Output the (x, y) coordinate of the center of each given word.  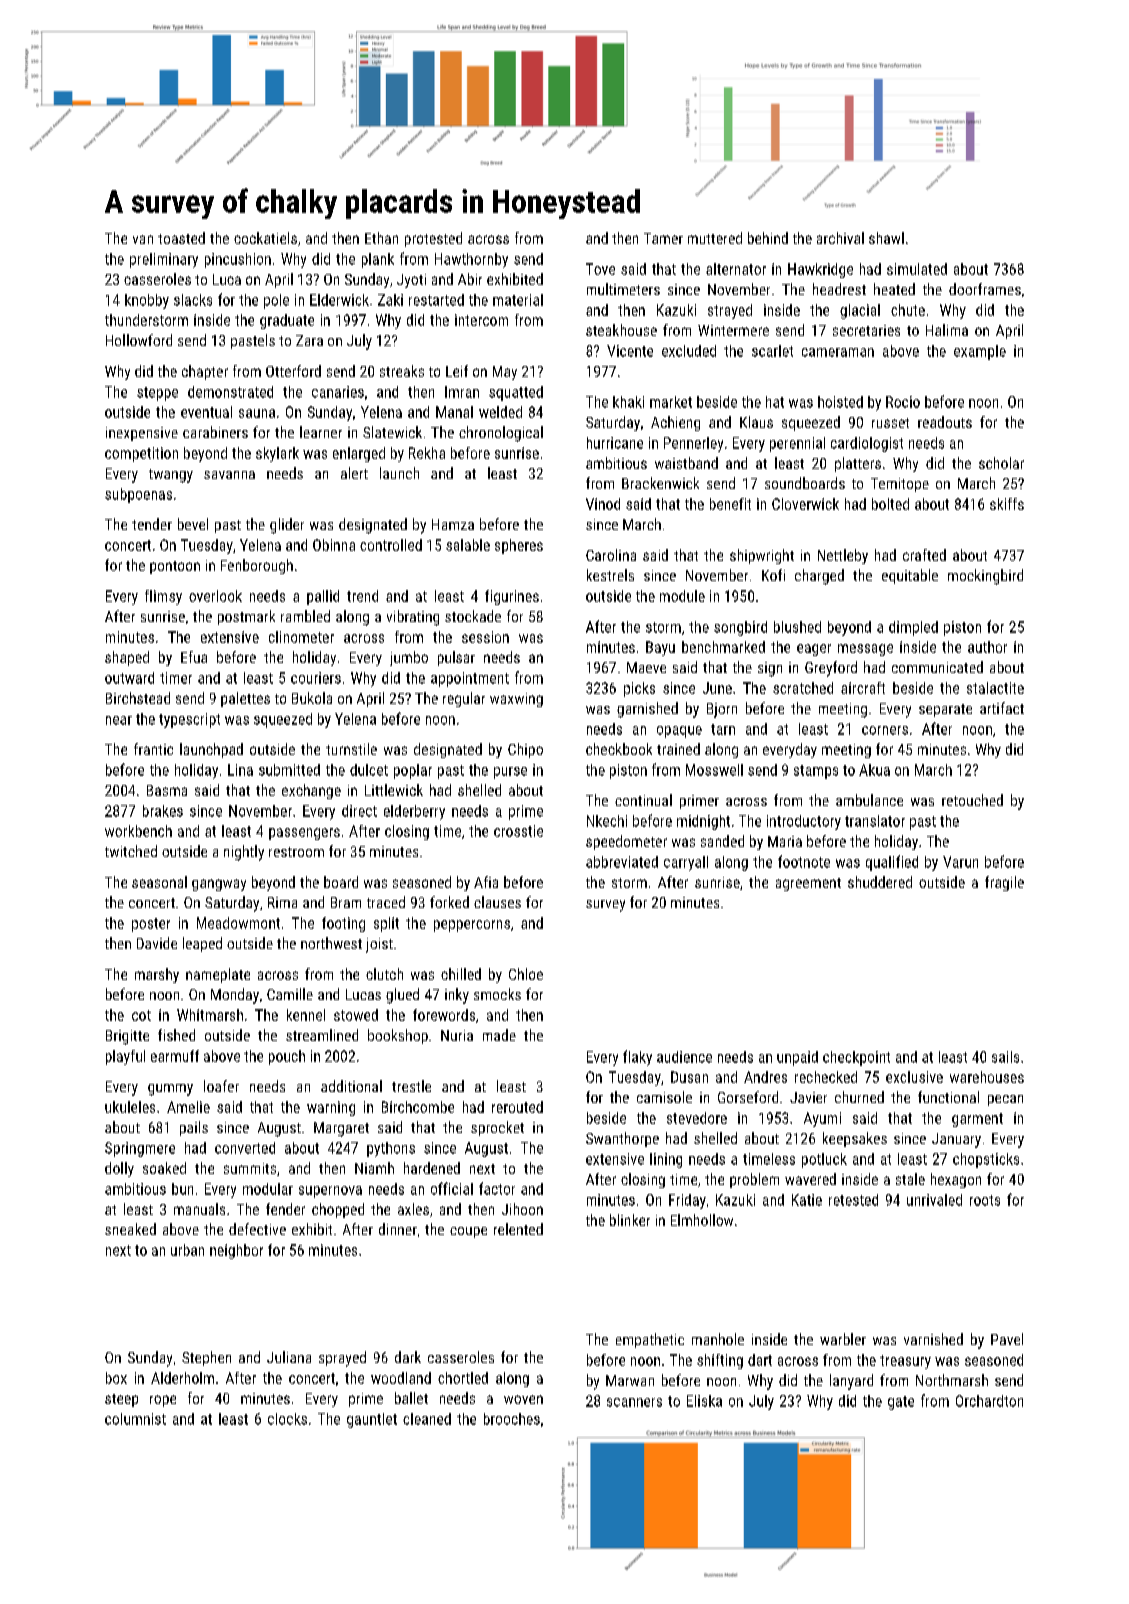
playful (125, 1057)
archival (840, 238)
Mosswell (714, 770)
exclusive (914, 1077)
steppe (157, 394)
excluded (689, 351)
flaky (637, 1058)
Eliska (704, 1401)
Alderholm (182, 1378)
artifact (1002, 708)
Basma (167, 790)
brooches (512, 1419)
